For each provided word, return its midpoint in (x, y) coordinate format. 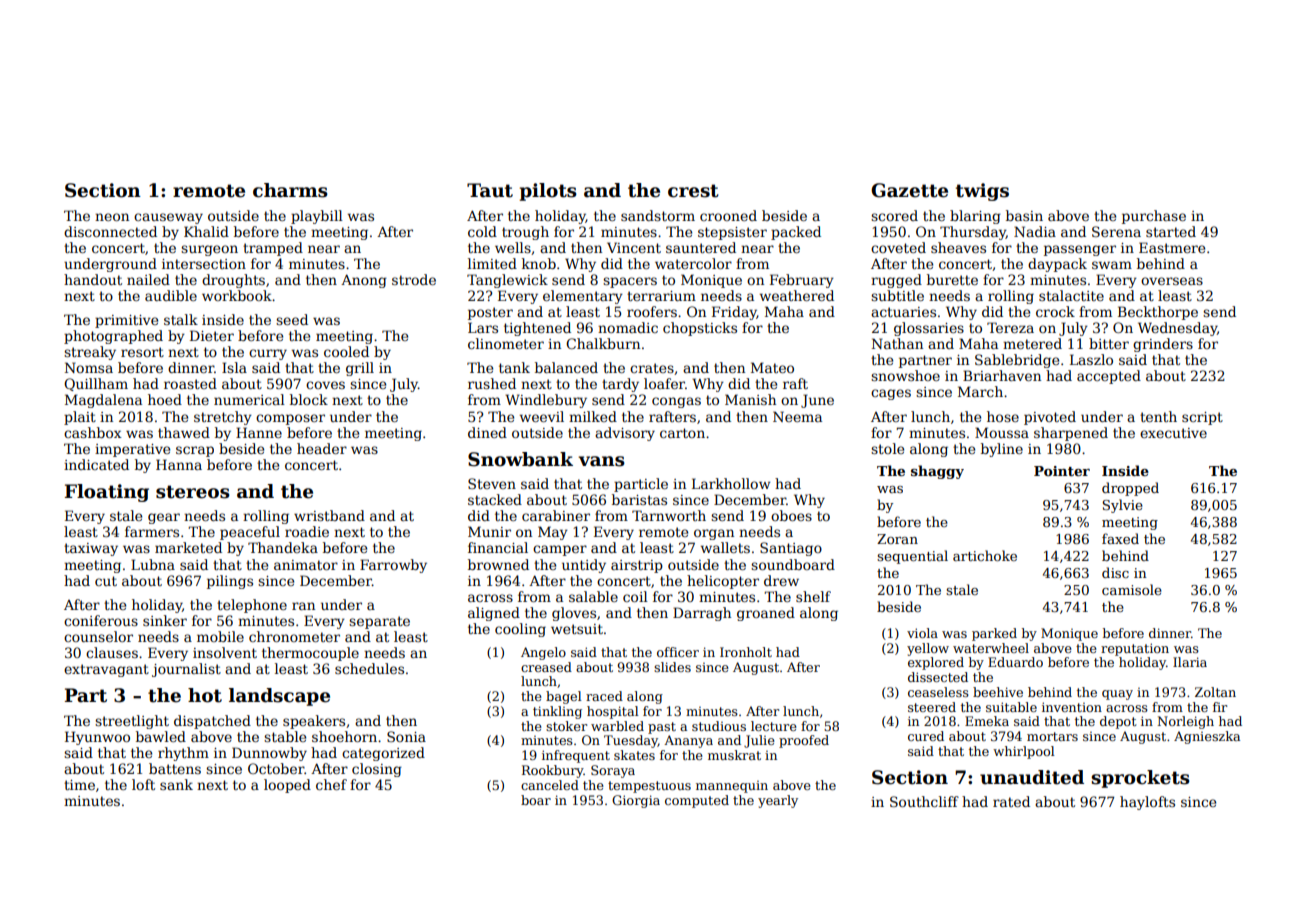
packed (796, 233)
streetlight (132, 722)
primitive (126, 321)
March (980, 391)
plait (80, 418)
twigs (982, 192)
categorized (383, 754)
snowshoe (905, 375)
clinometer (506, 343)
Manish (750, 399)
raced (604, 696)
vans (601, 461)
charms (290, 190)
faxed (1120, 538)
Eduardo (1015, 662)
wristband (329, 515)
